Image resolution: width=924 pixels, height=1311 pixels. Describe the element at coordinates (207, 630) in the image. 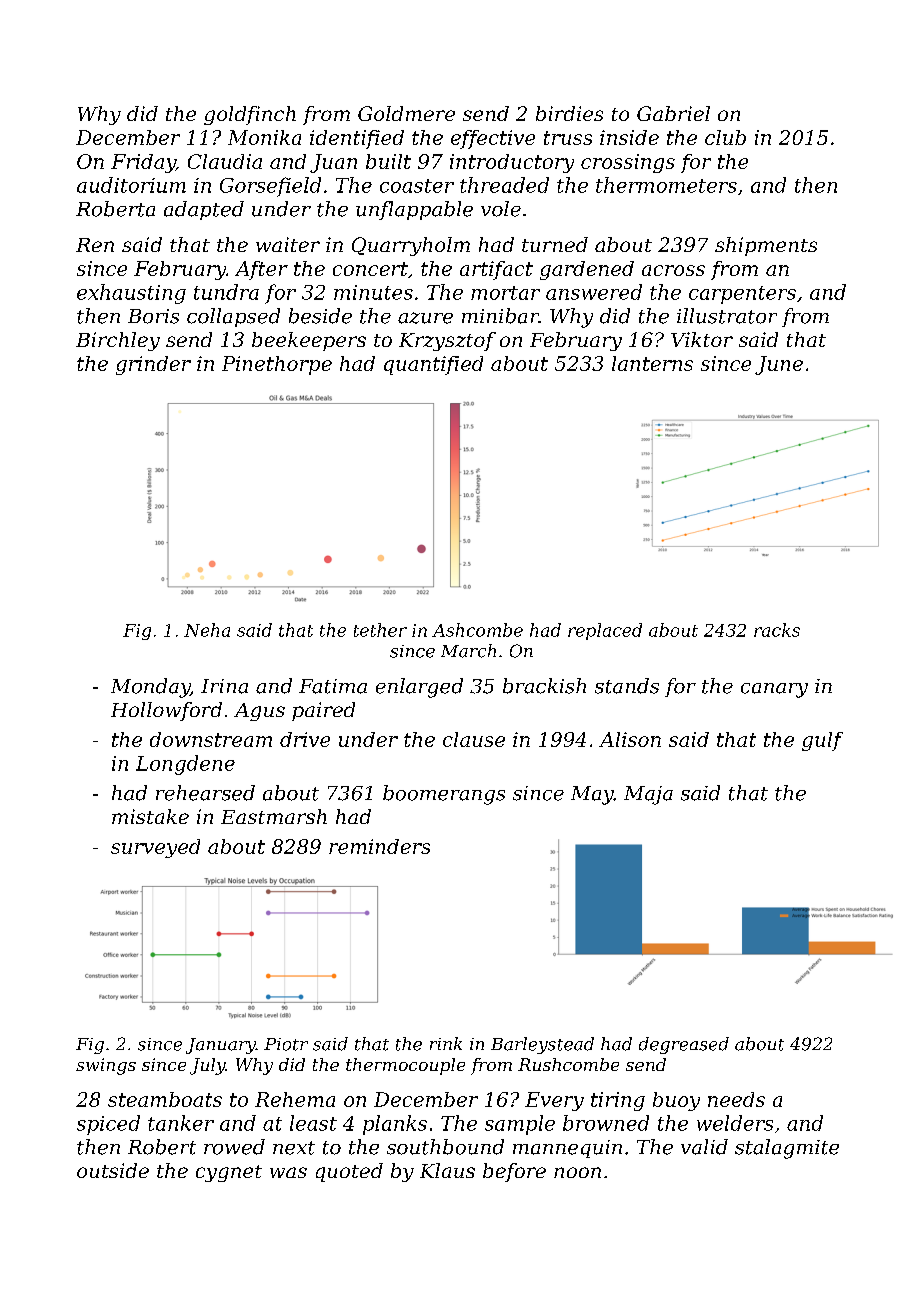

I see `Neha` at that location.
